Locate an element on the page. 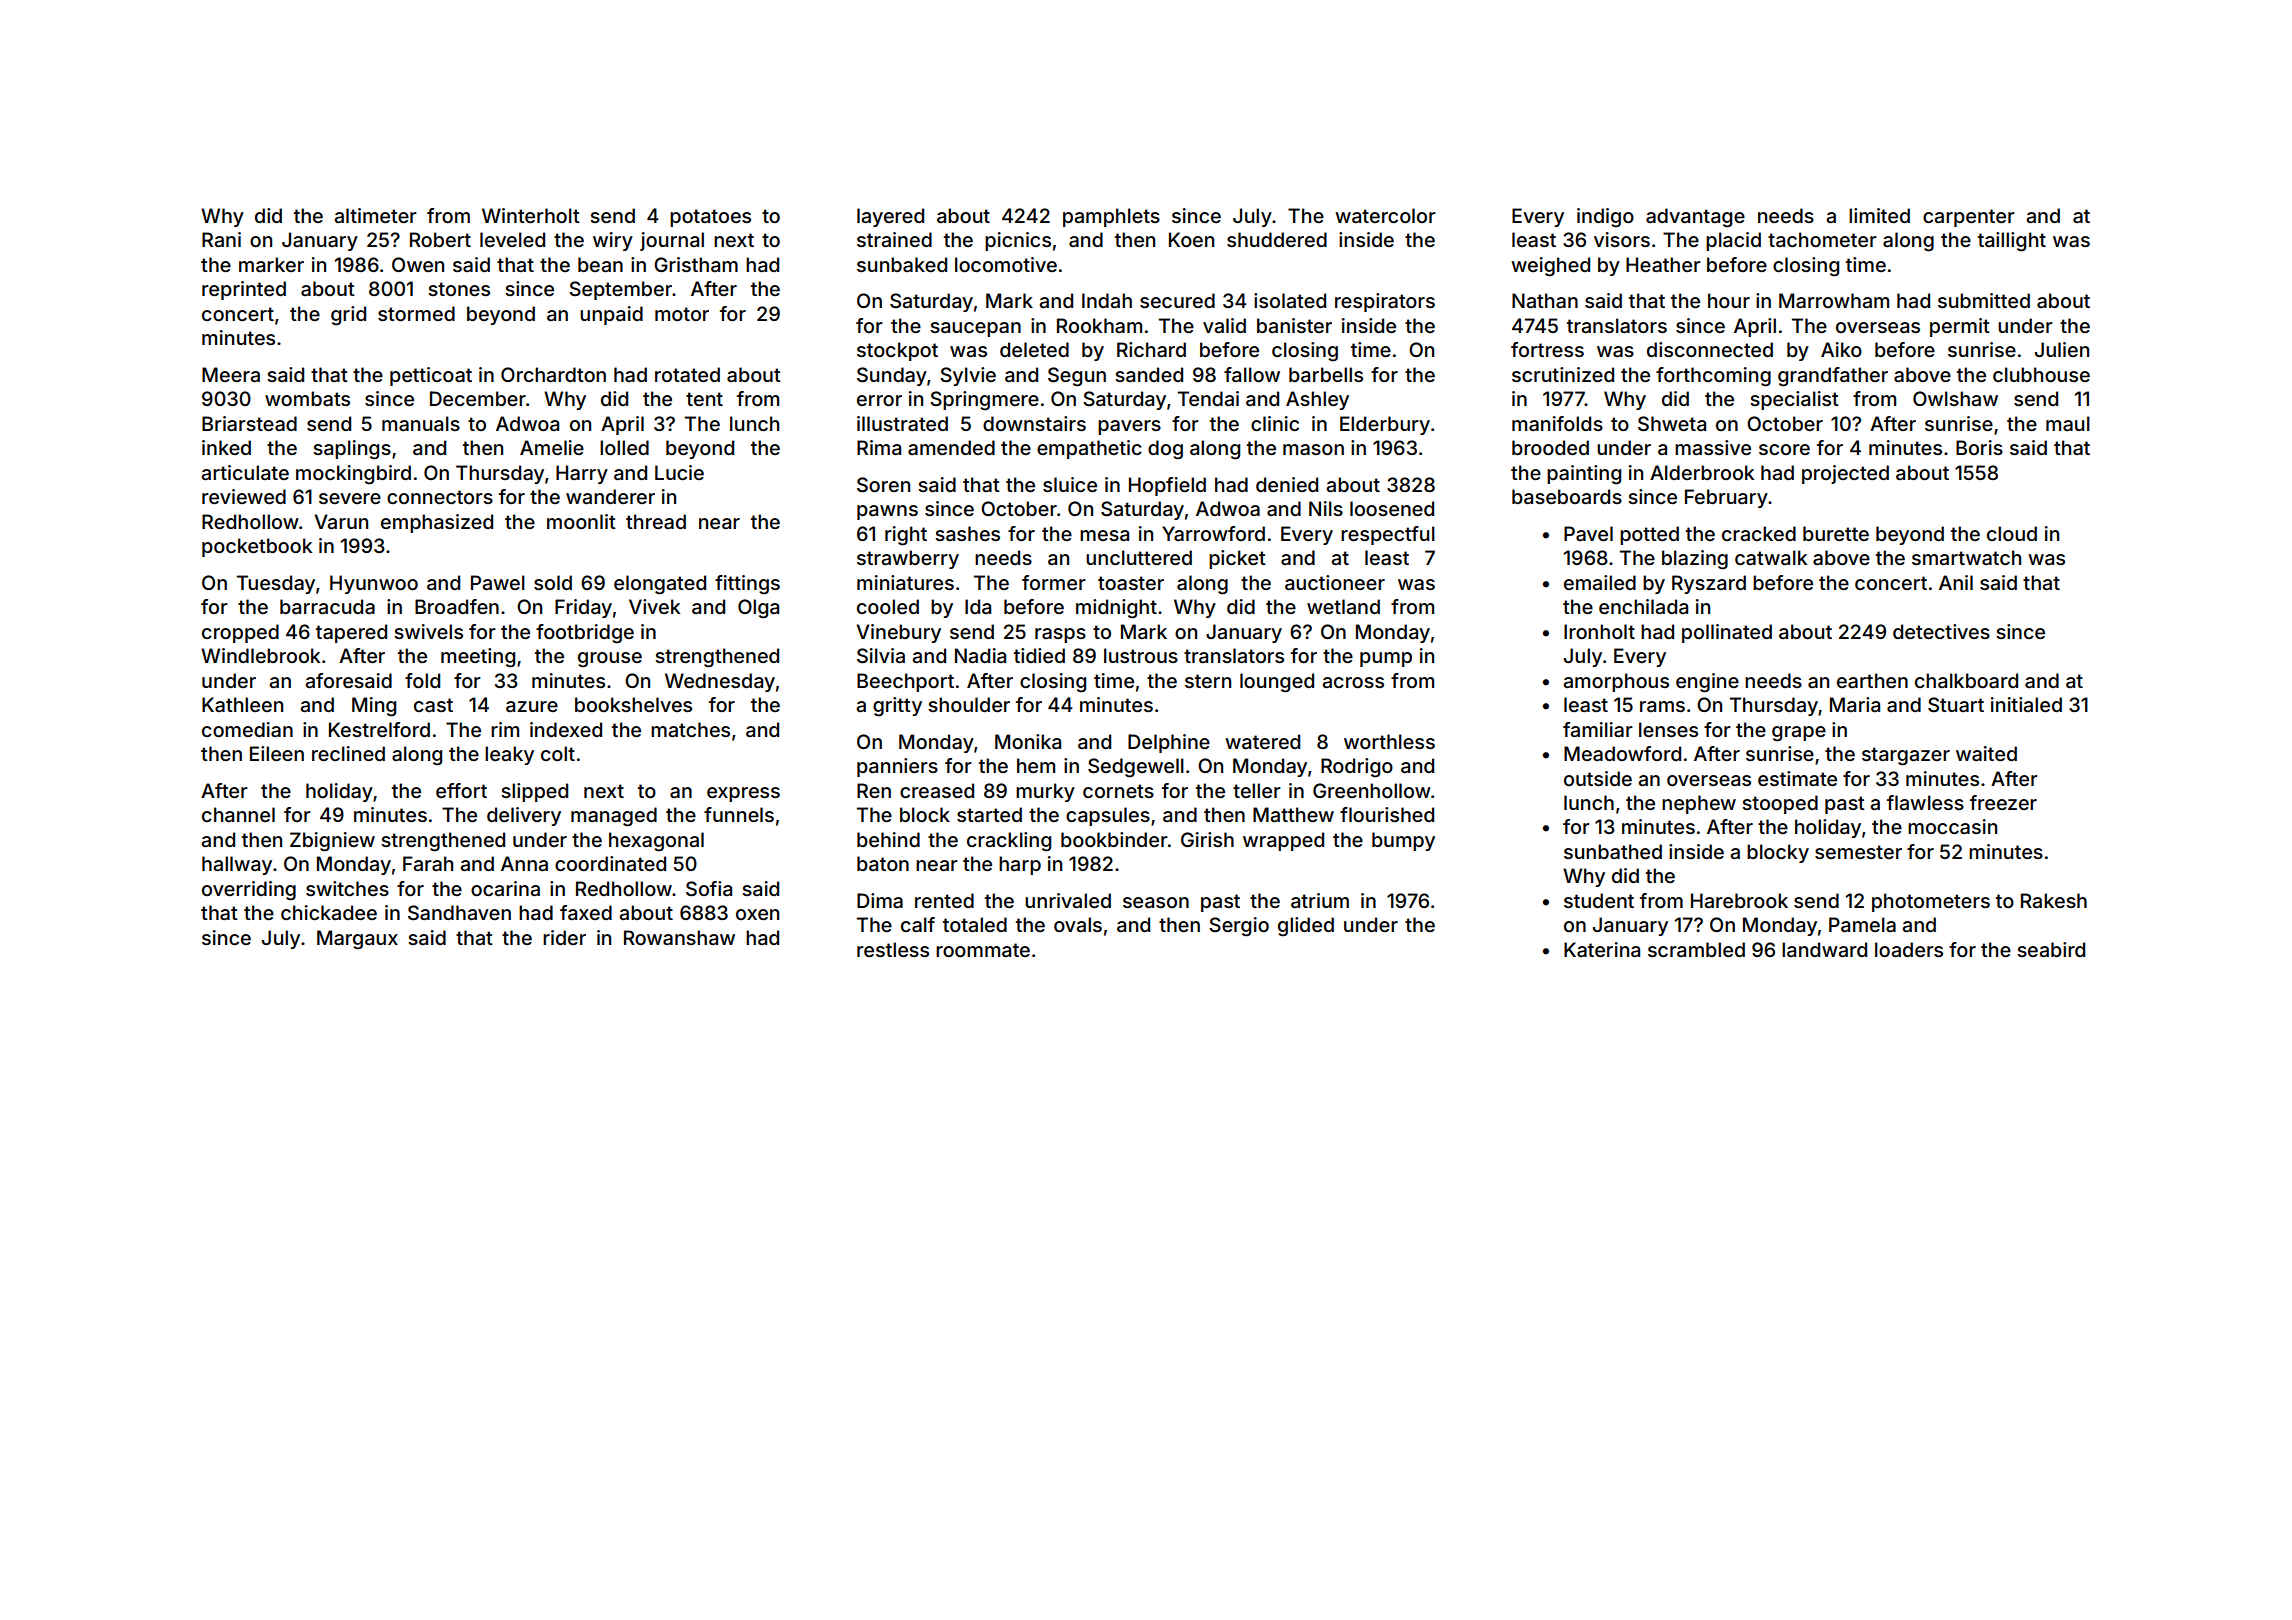 Image resolution: width=2292 pixels, height=1620 pixels. Hyunwoo is located at coordinates (374, 584).
